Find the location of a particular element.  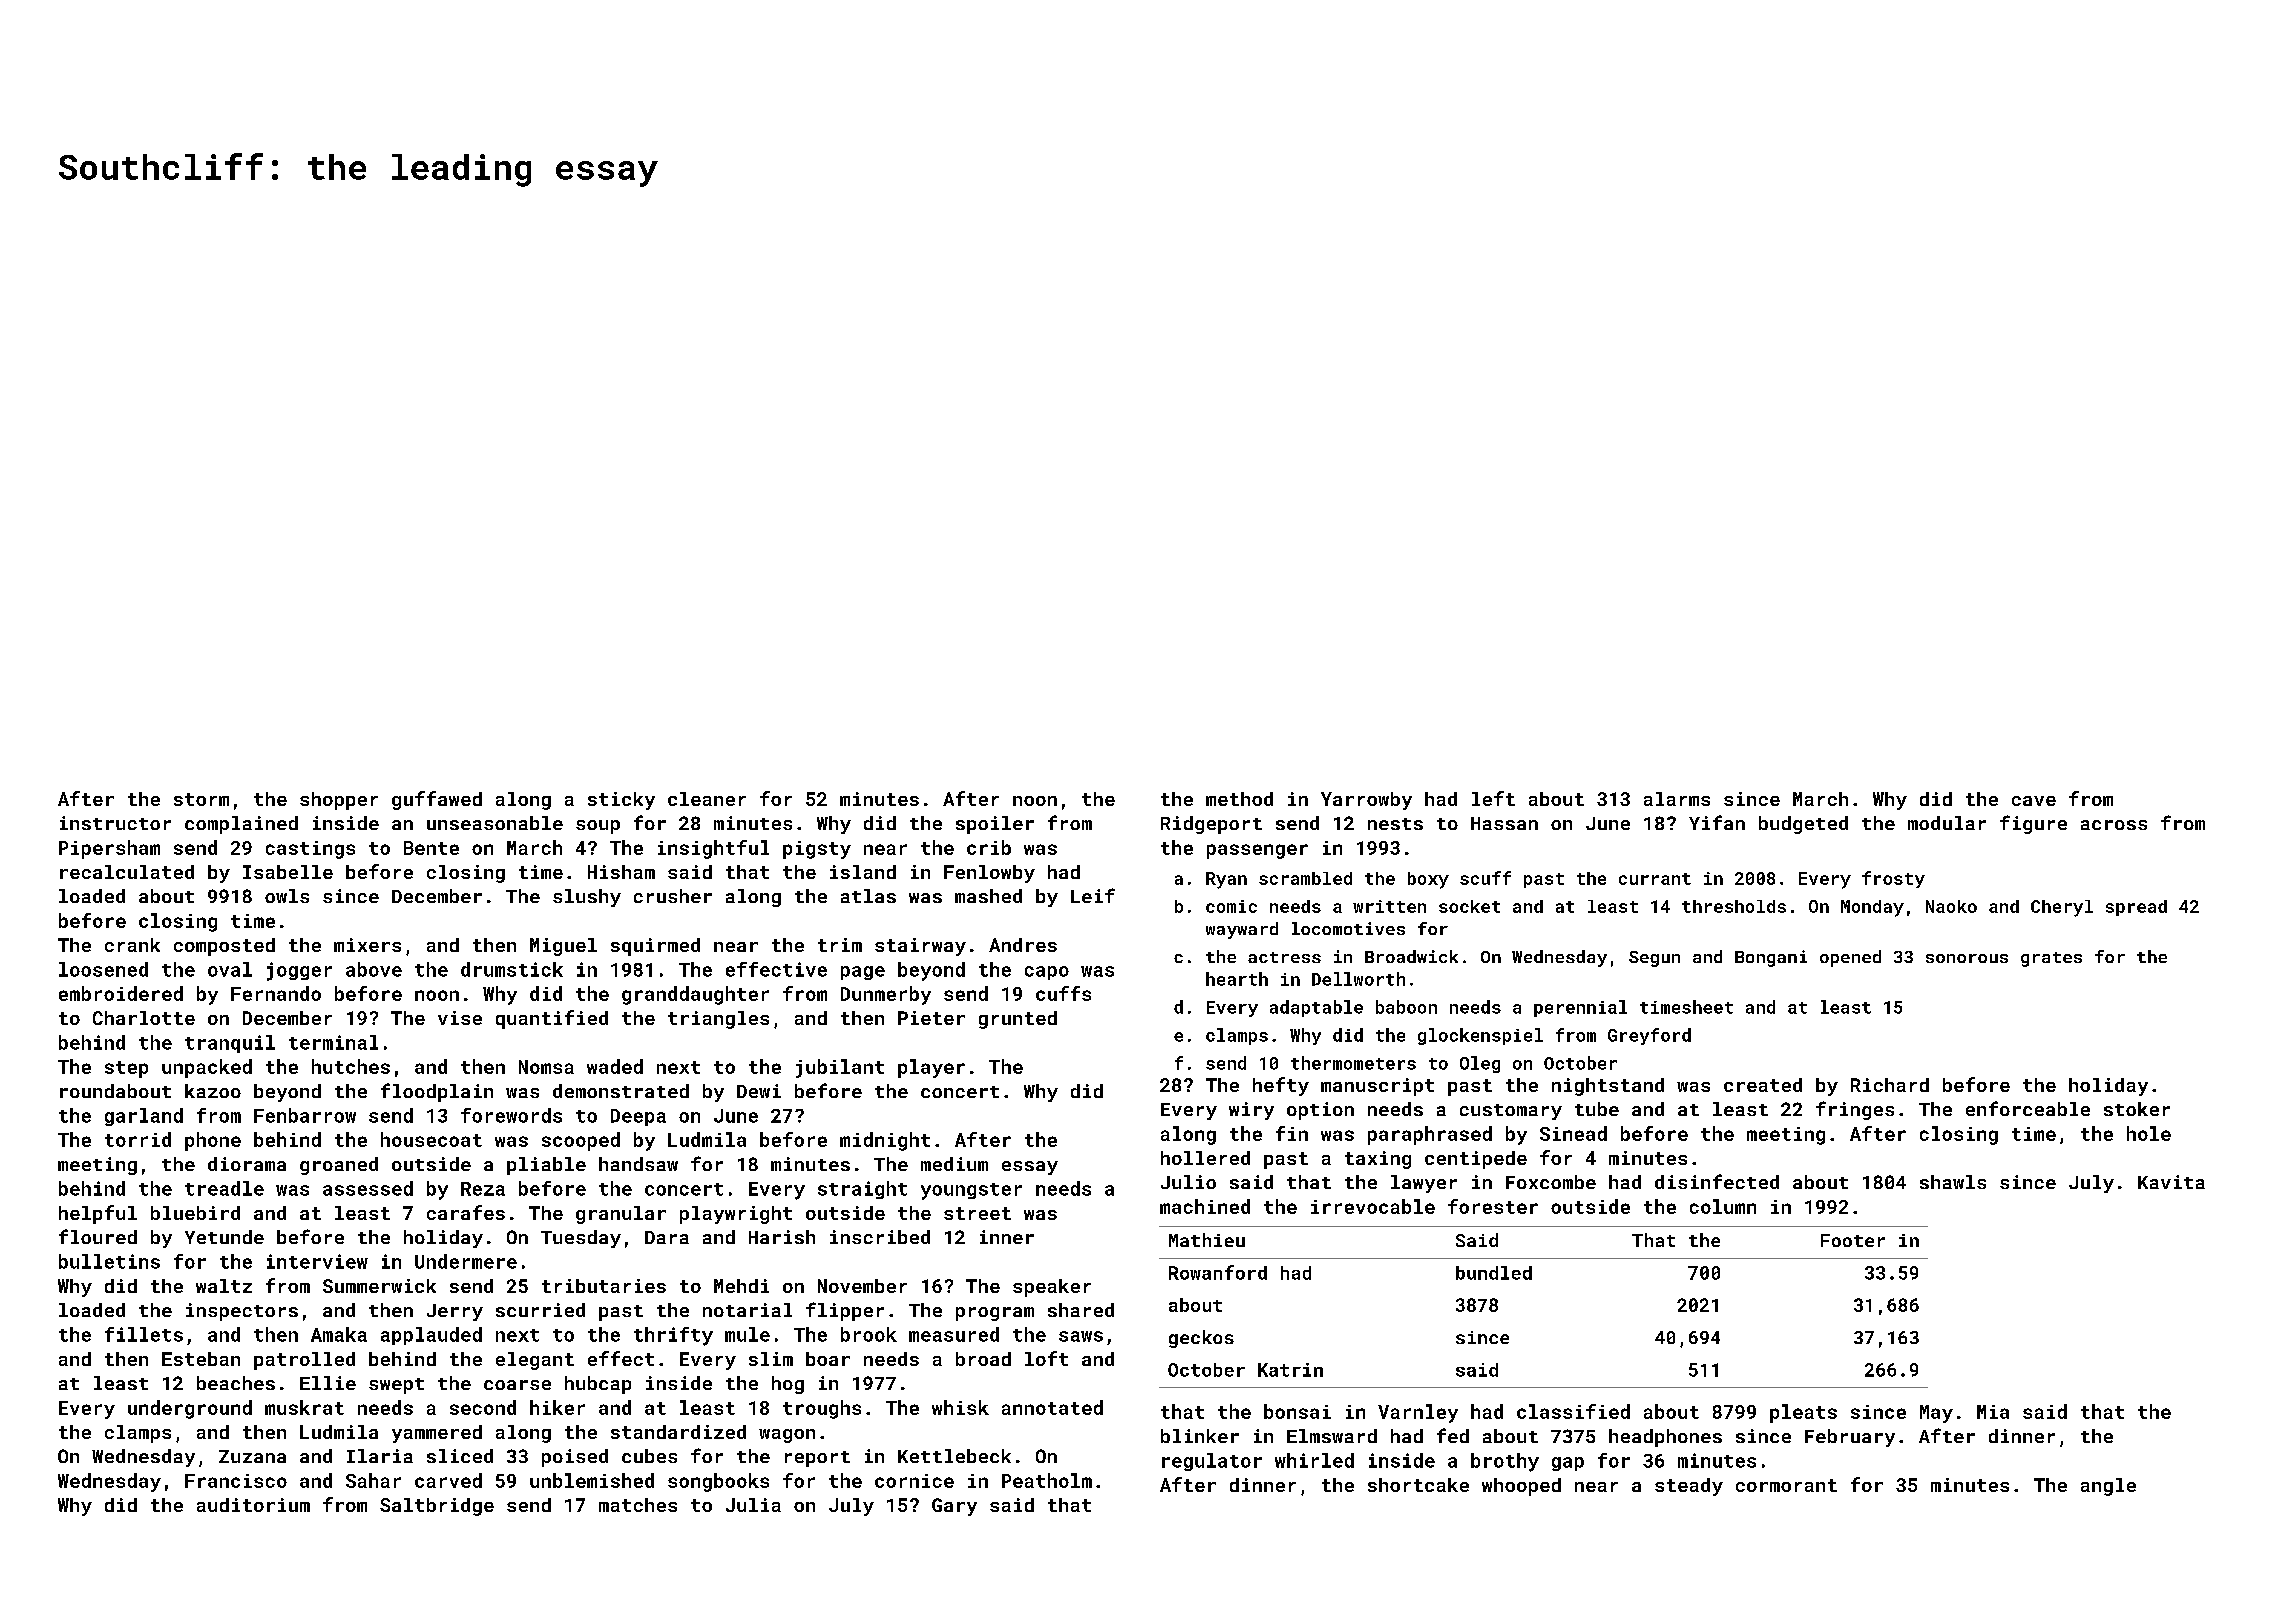

auditorium is located at coordinates (253, 1505).
